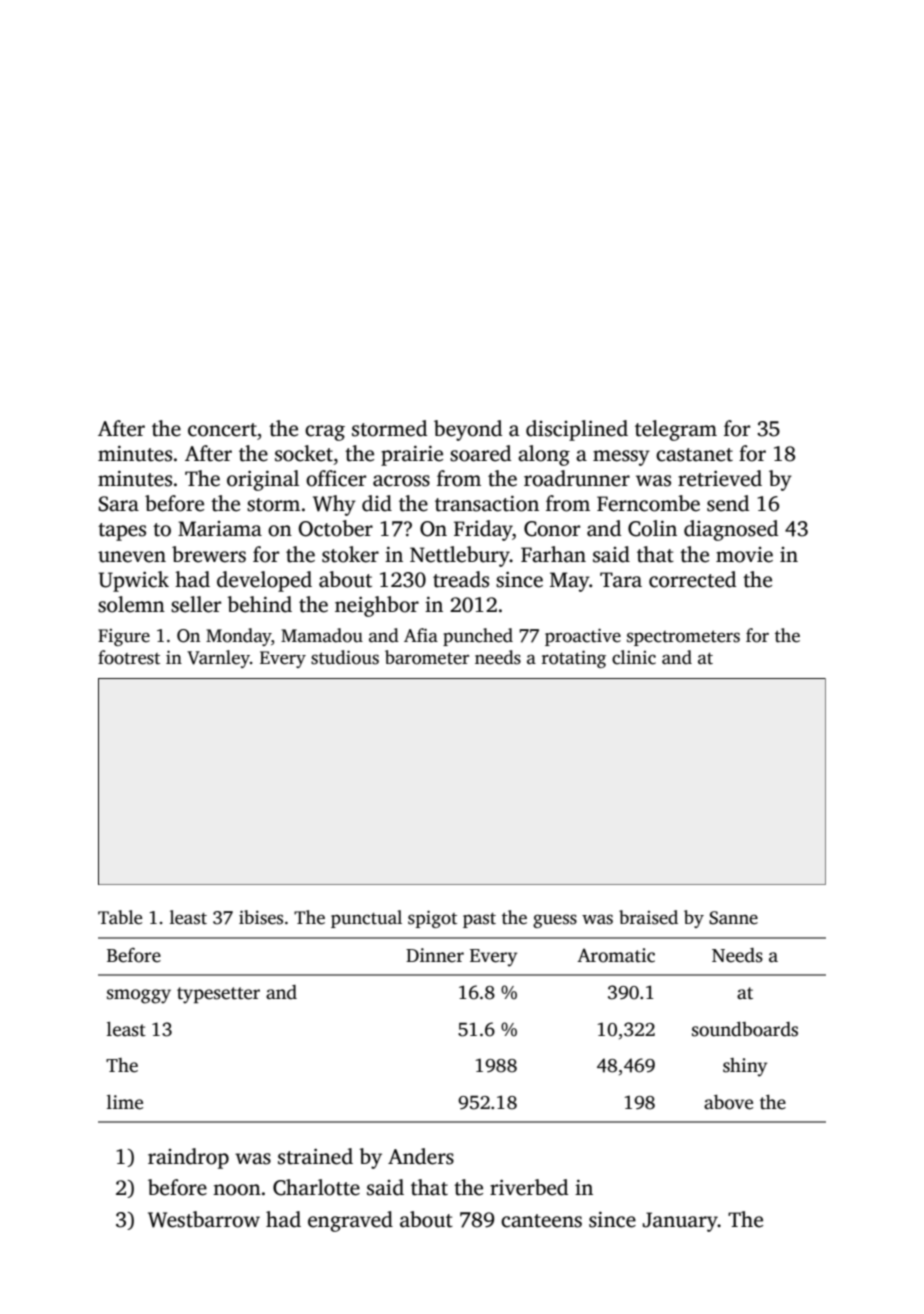 The image size is (924, 1314). I want to click on Westbarrow, so click(204, 1219).
